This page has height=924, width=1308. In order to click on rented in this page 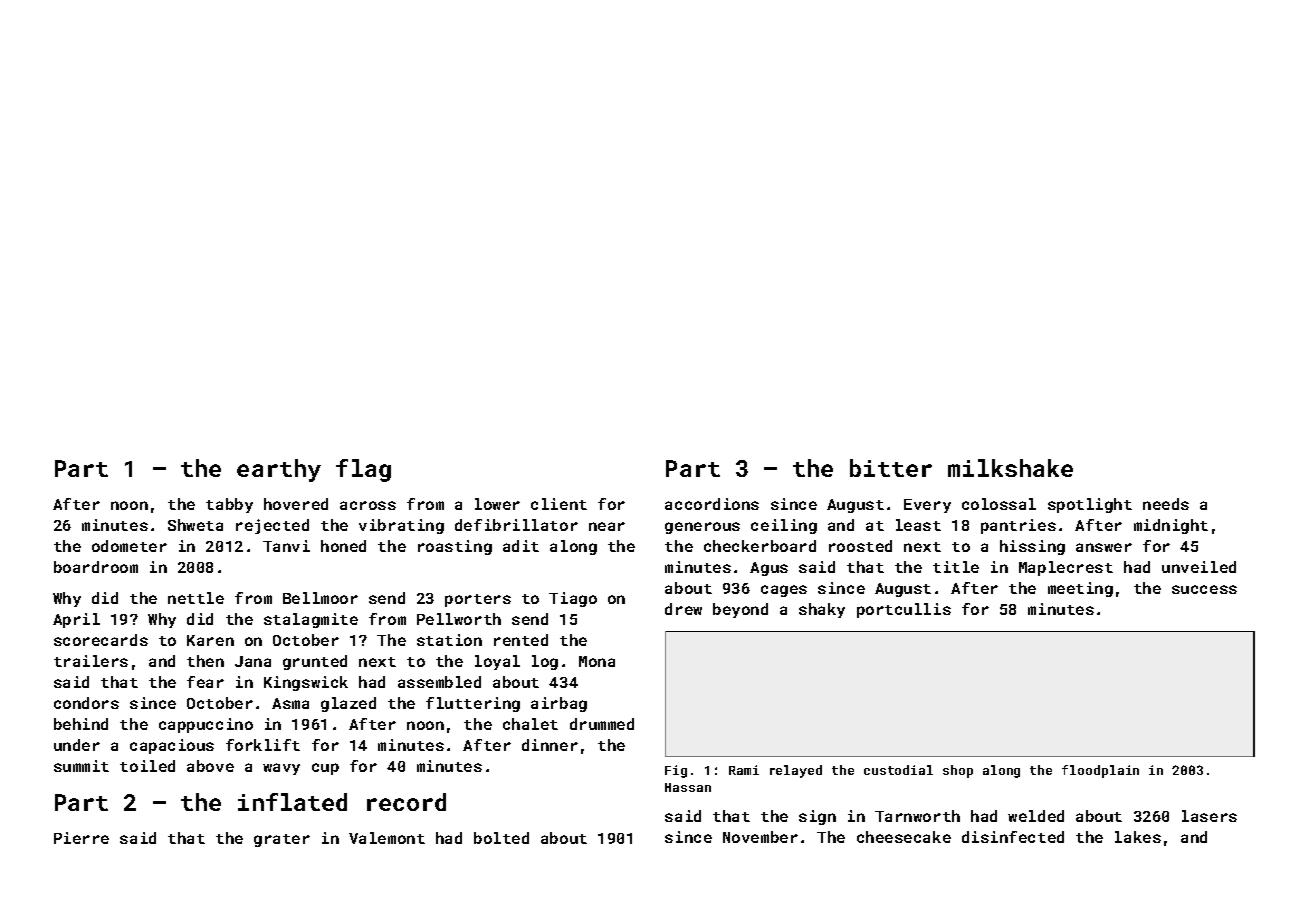, I will do `click(521, 640)`.
